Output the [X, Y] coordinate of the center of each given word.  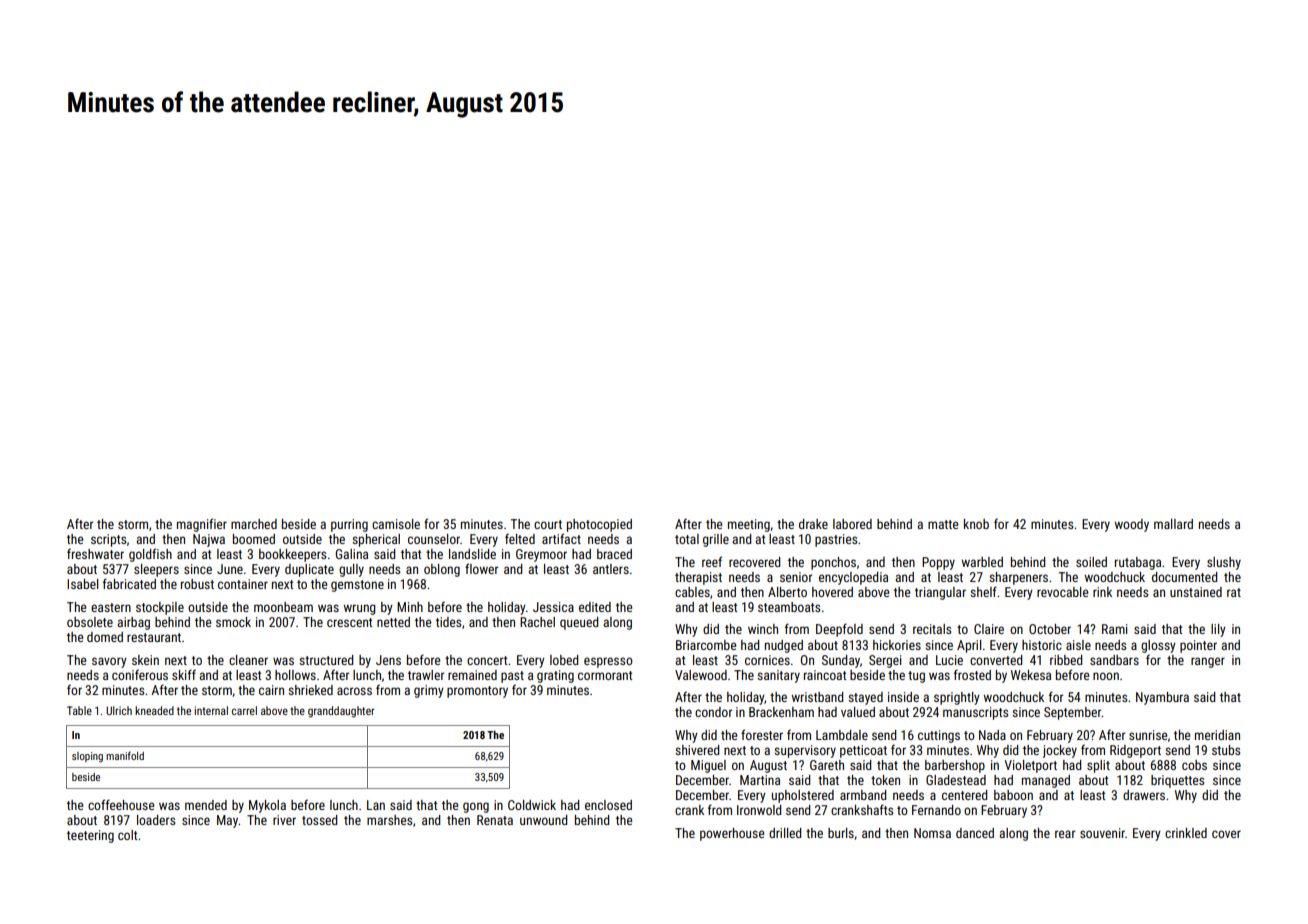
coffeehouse [121, 804]
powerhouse [732, 834]
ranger [1208, 662]
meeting [749, 525]
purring [349, 525]
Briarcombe [706, 645]
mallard [1173, 524]
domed [105, 637]
